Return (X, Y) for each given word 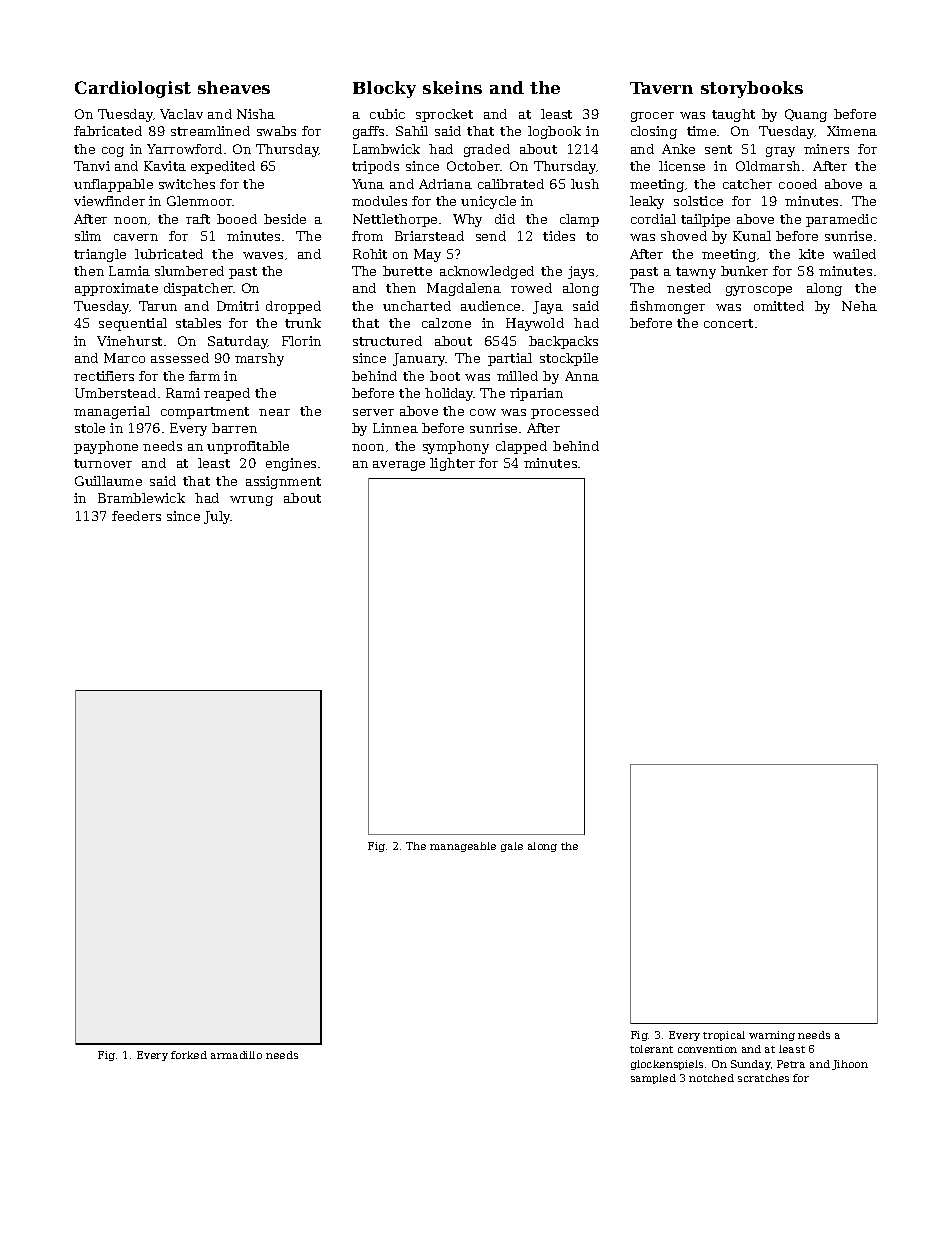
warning (772, 1036)
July (217, 517)
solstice (698, 201)
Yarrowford (184, 149)
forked (189, 1055)
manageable (463, 847)
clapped (521, 447)
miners (826, 149)
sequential (133, 324)
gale (512, 847)
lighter (452, 464)
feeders (136, 516)
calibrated (511, 184)
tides (559, 236)
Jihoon (850, 1065)
